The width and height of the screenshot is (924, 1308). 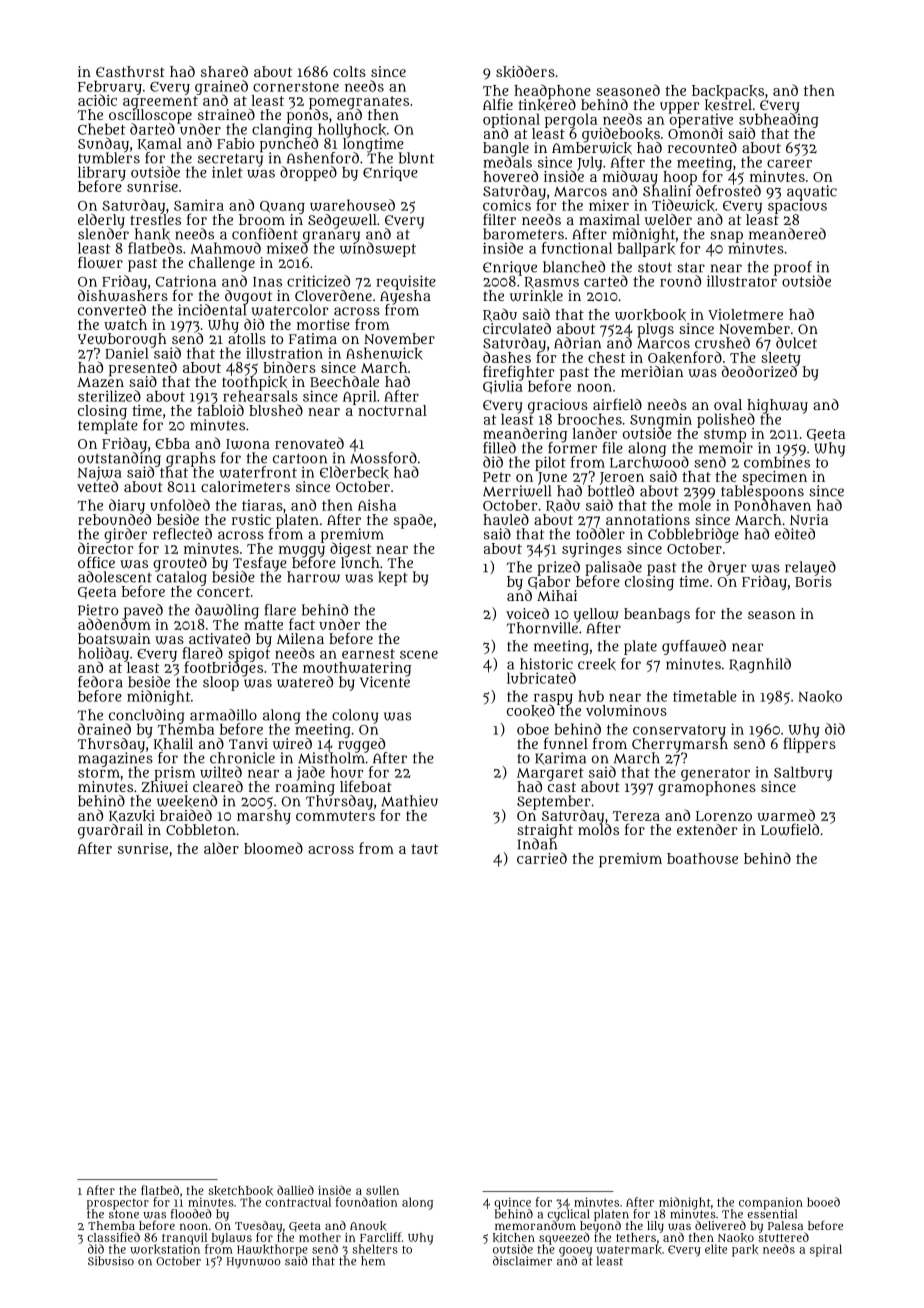 I want to click on raspy, so click(x=553, y=699).
